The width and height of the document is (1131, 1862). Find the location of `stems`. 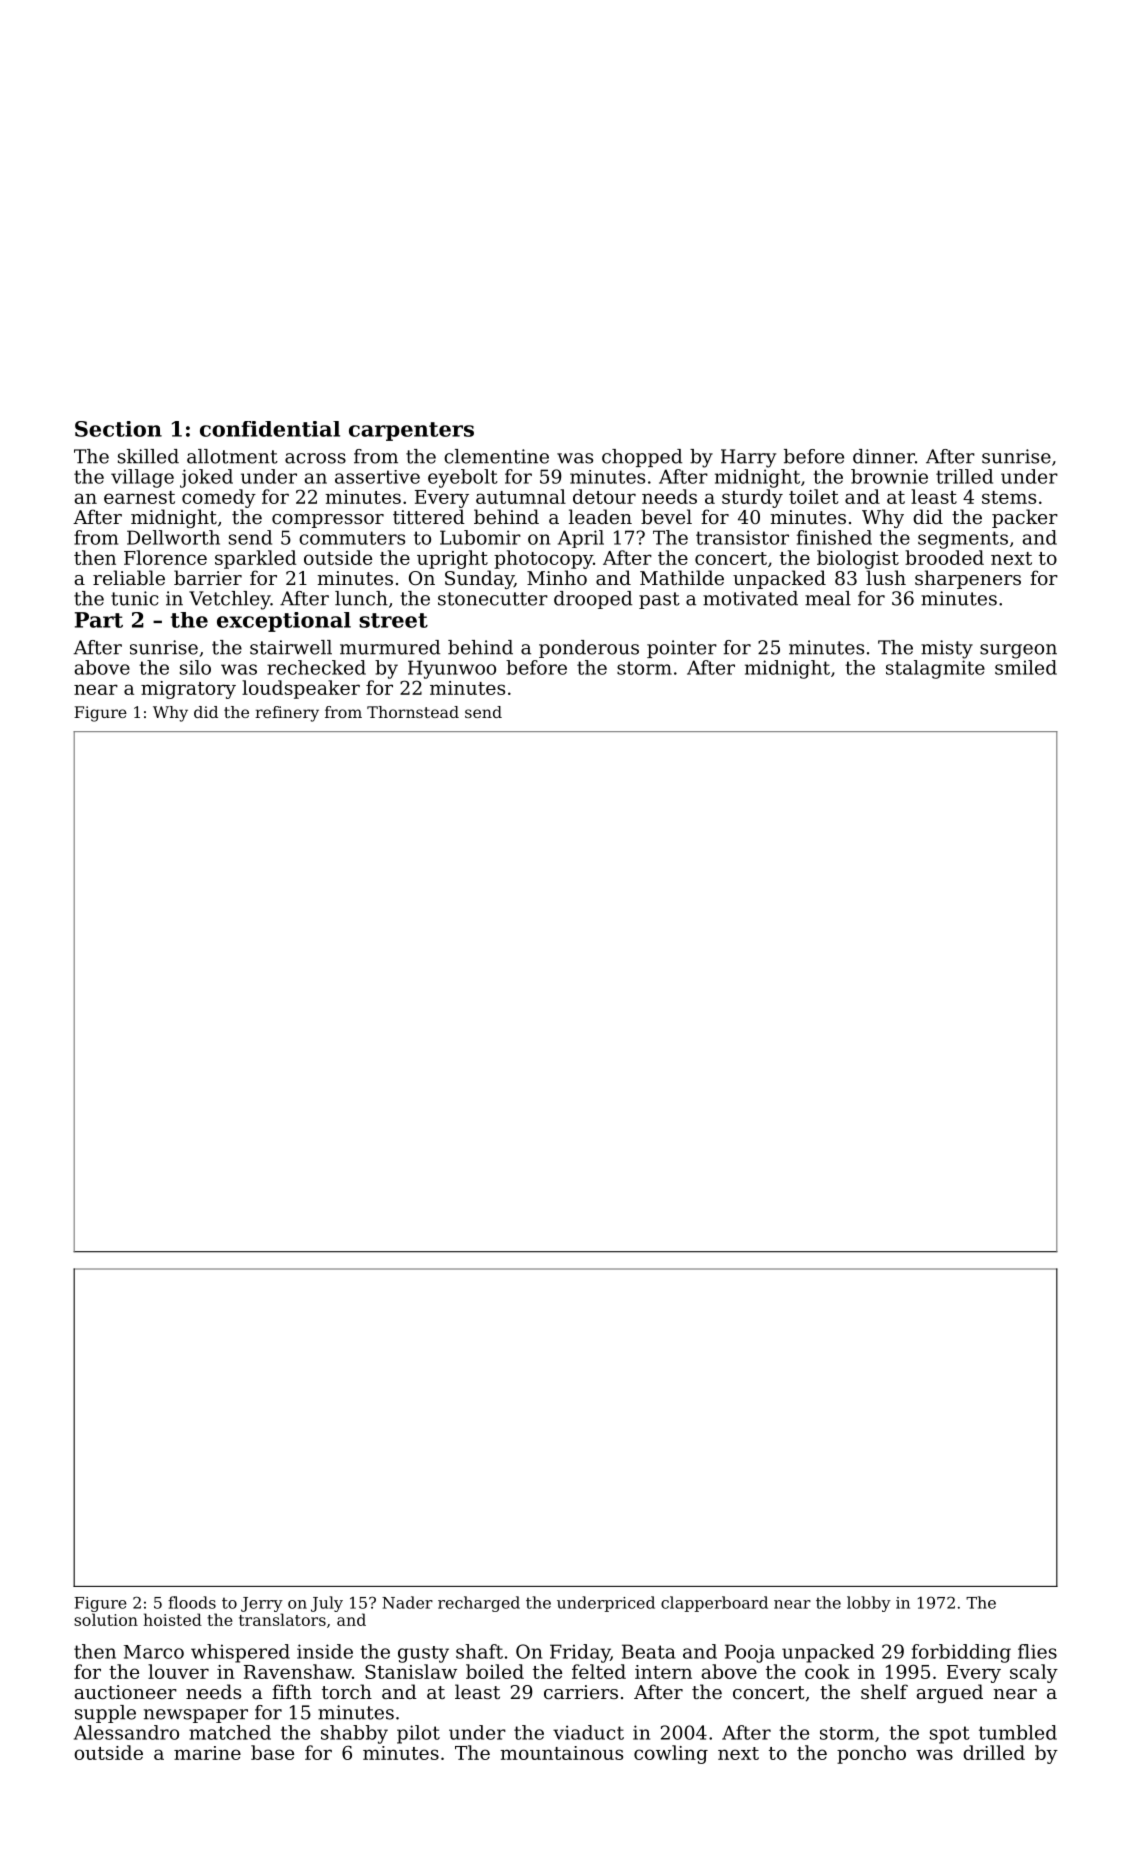

stems is located at coordinates (1009, 497).
